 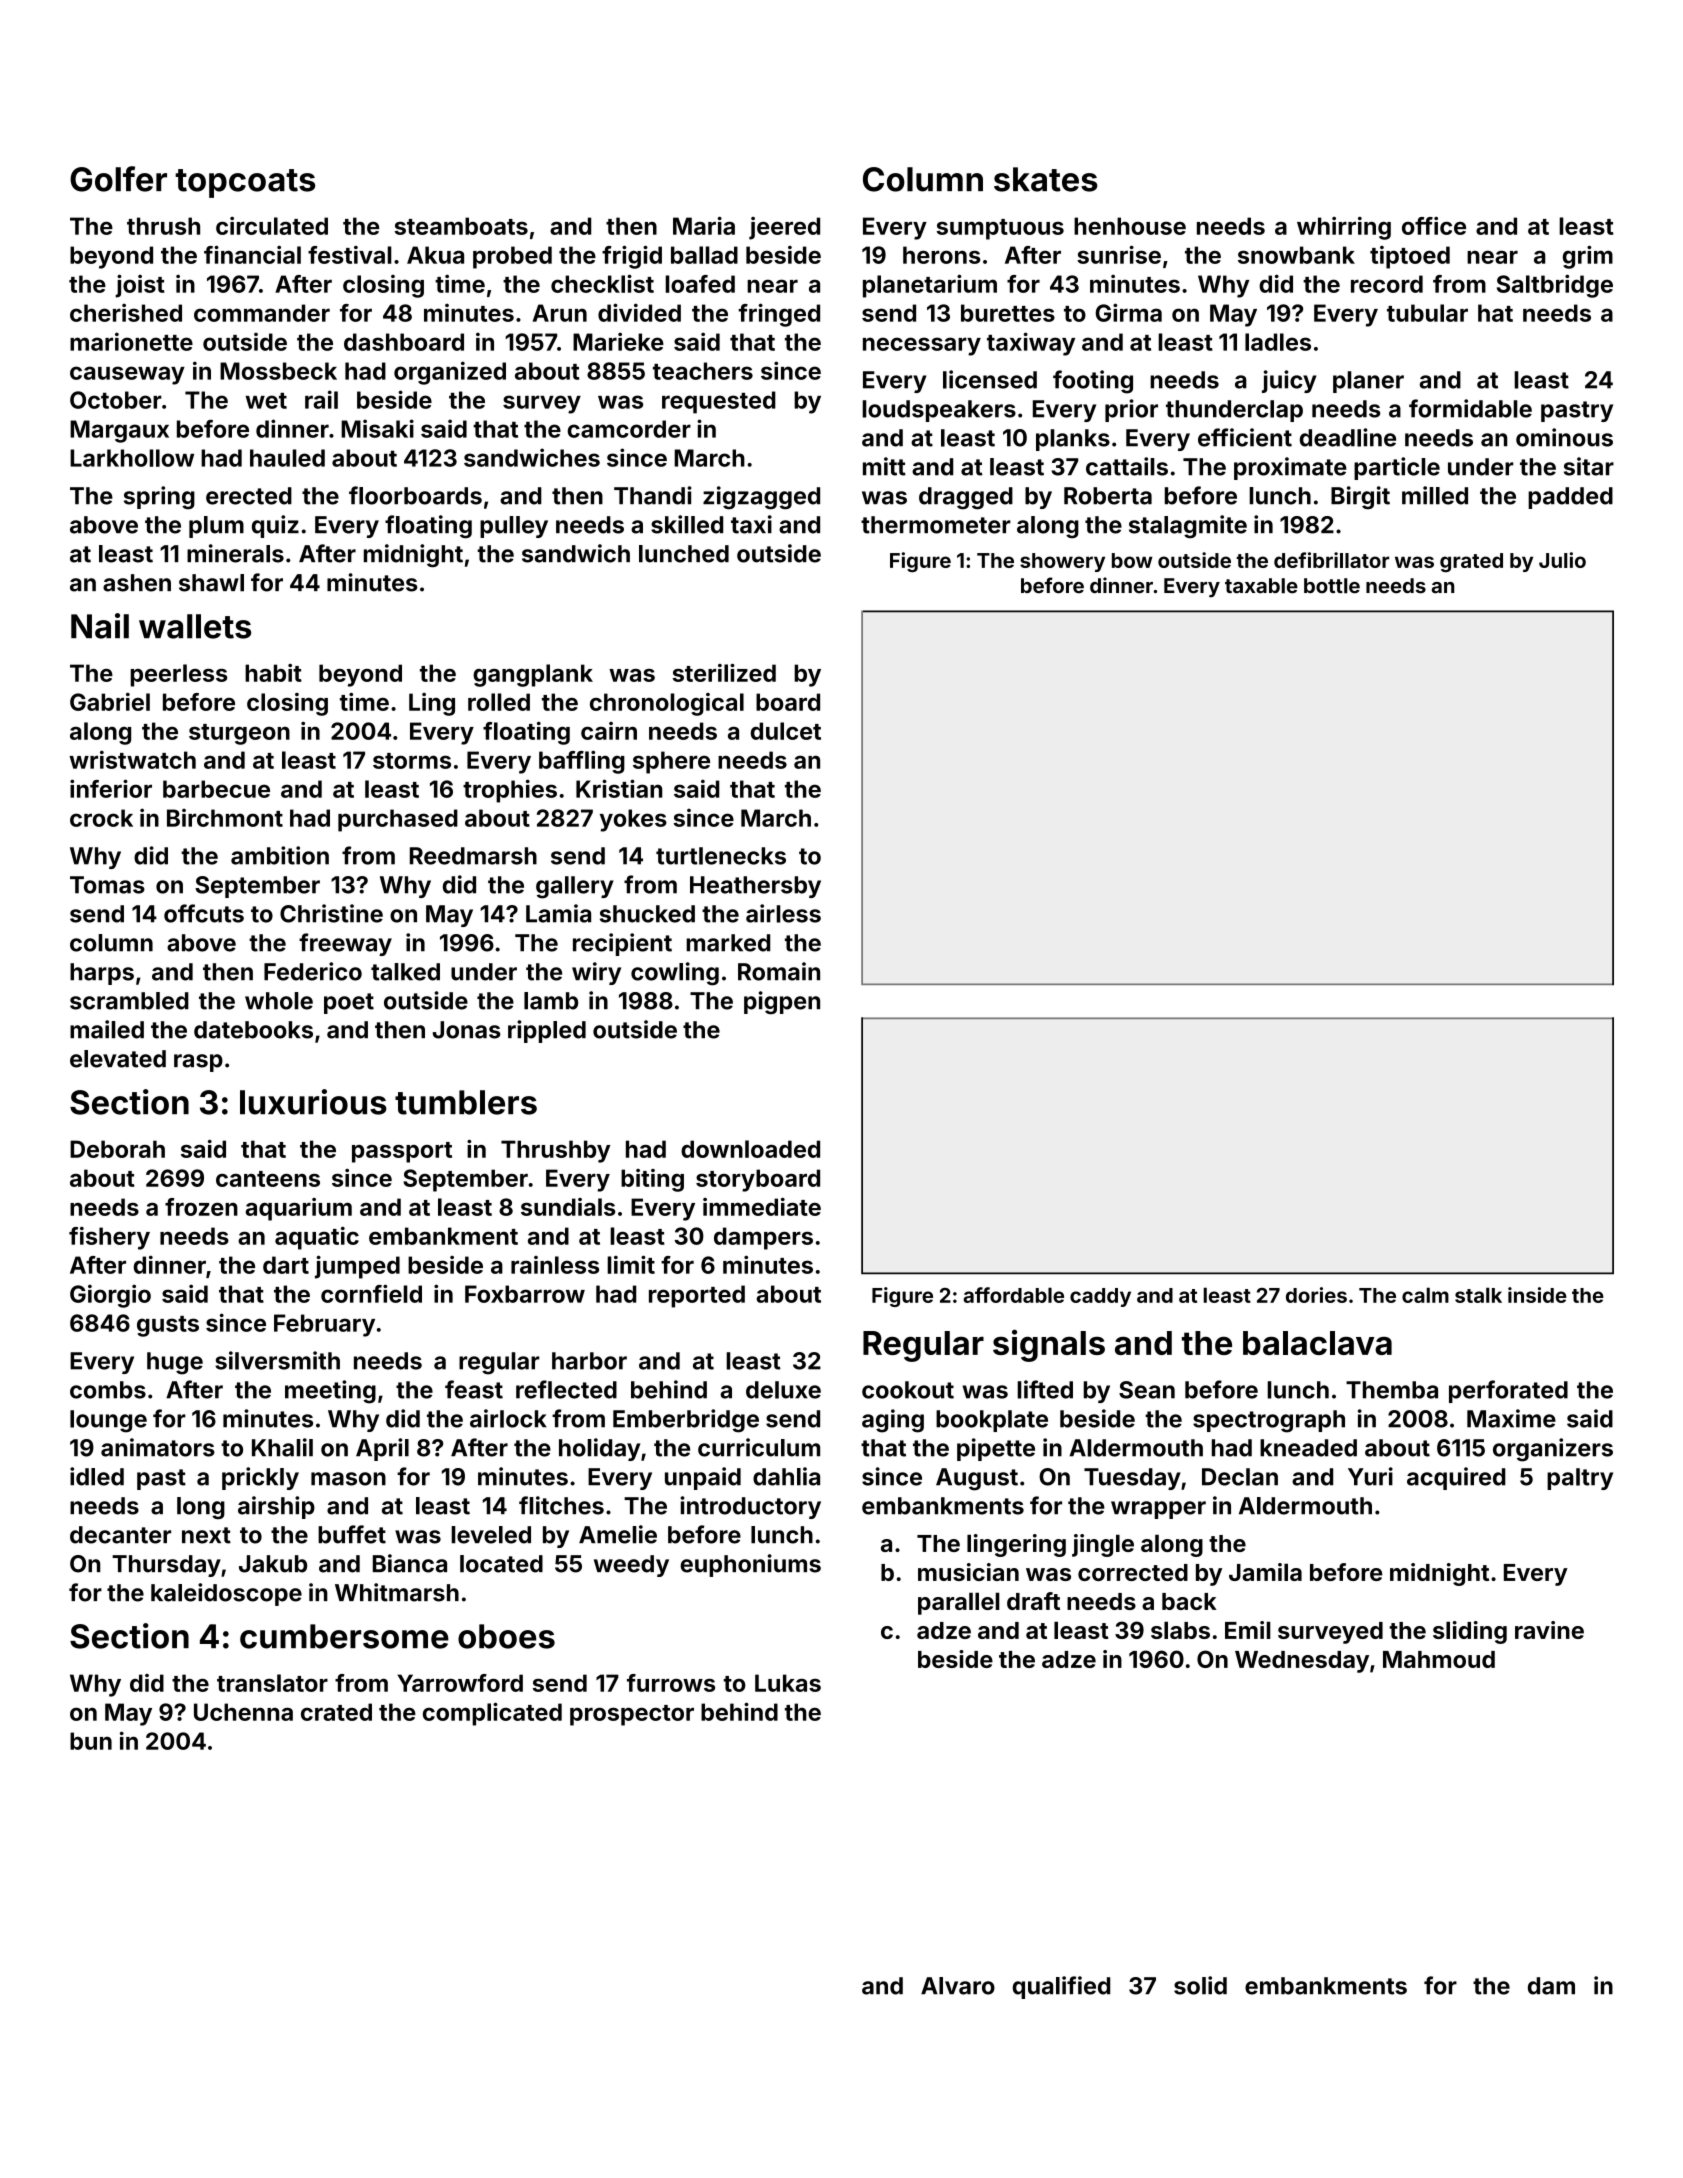 What do you see at coordinates (697, 1296) in the page?
I see `reported` at bounding box center [697, 1296].
